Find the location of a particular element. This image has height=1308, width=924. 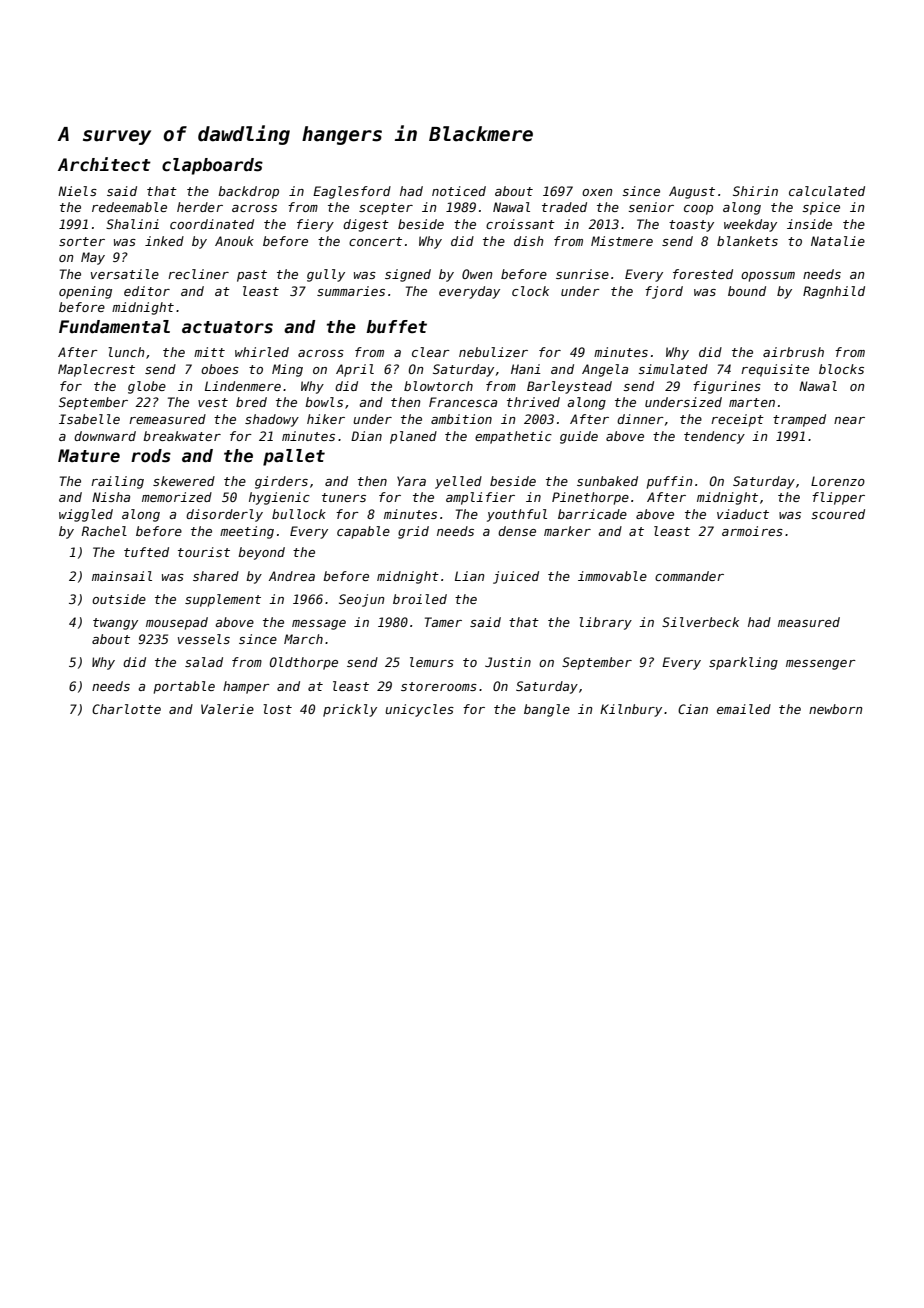

blowtorch is located at coordinates (438, 386).
